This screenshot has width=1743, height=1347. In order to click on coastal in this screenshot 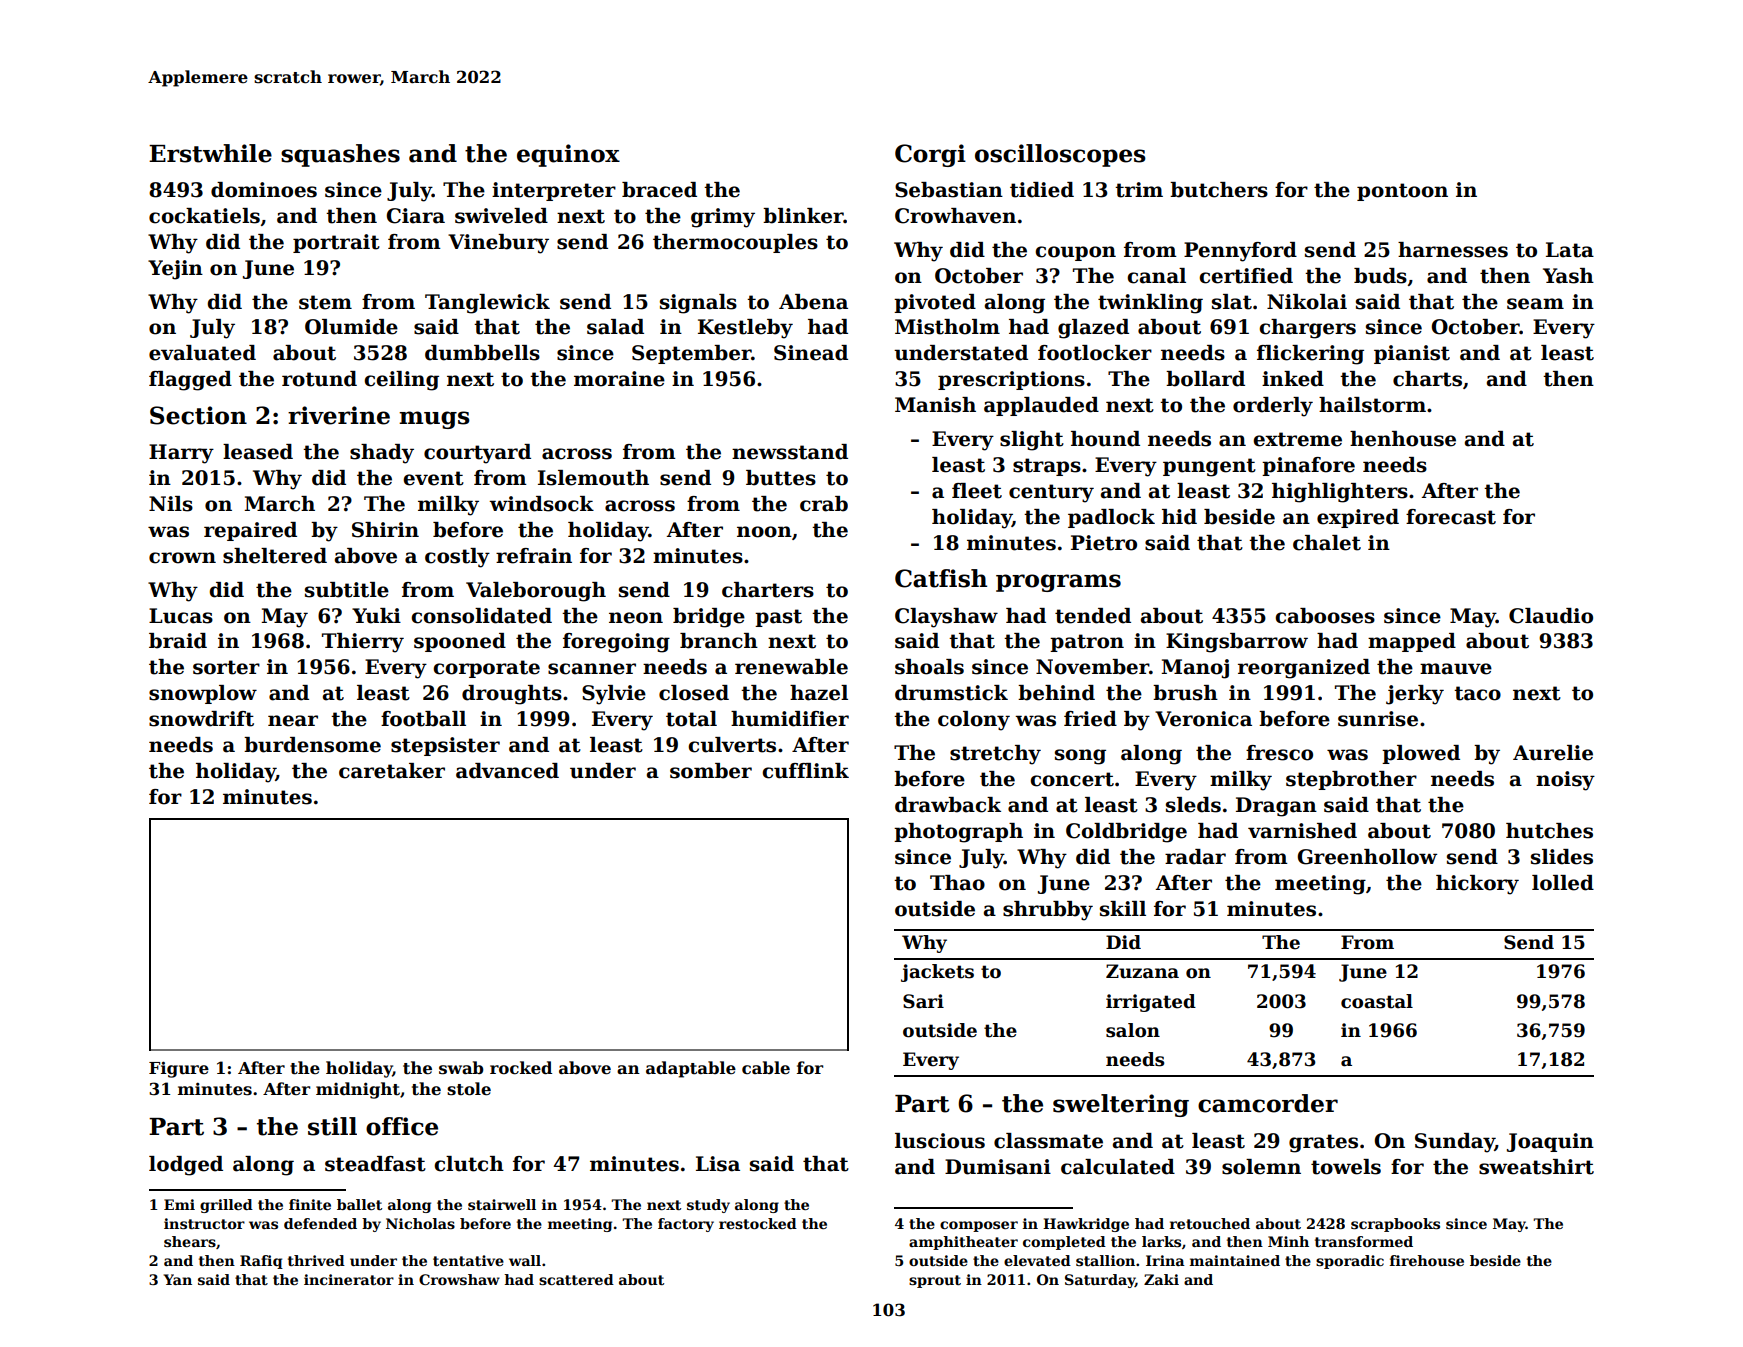, I will do `click(1377, 1001)`.
